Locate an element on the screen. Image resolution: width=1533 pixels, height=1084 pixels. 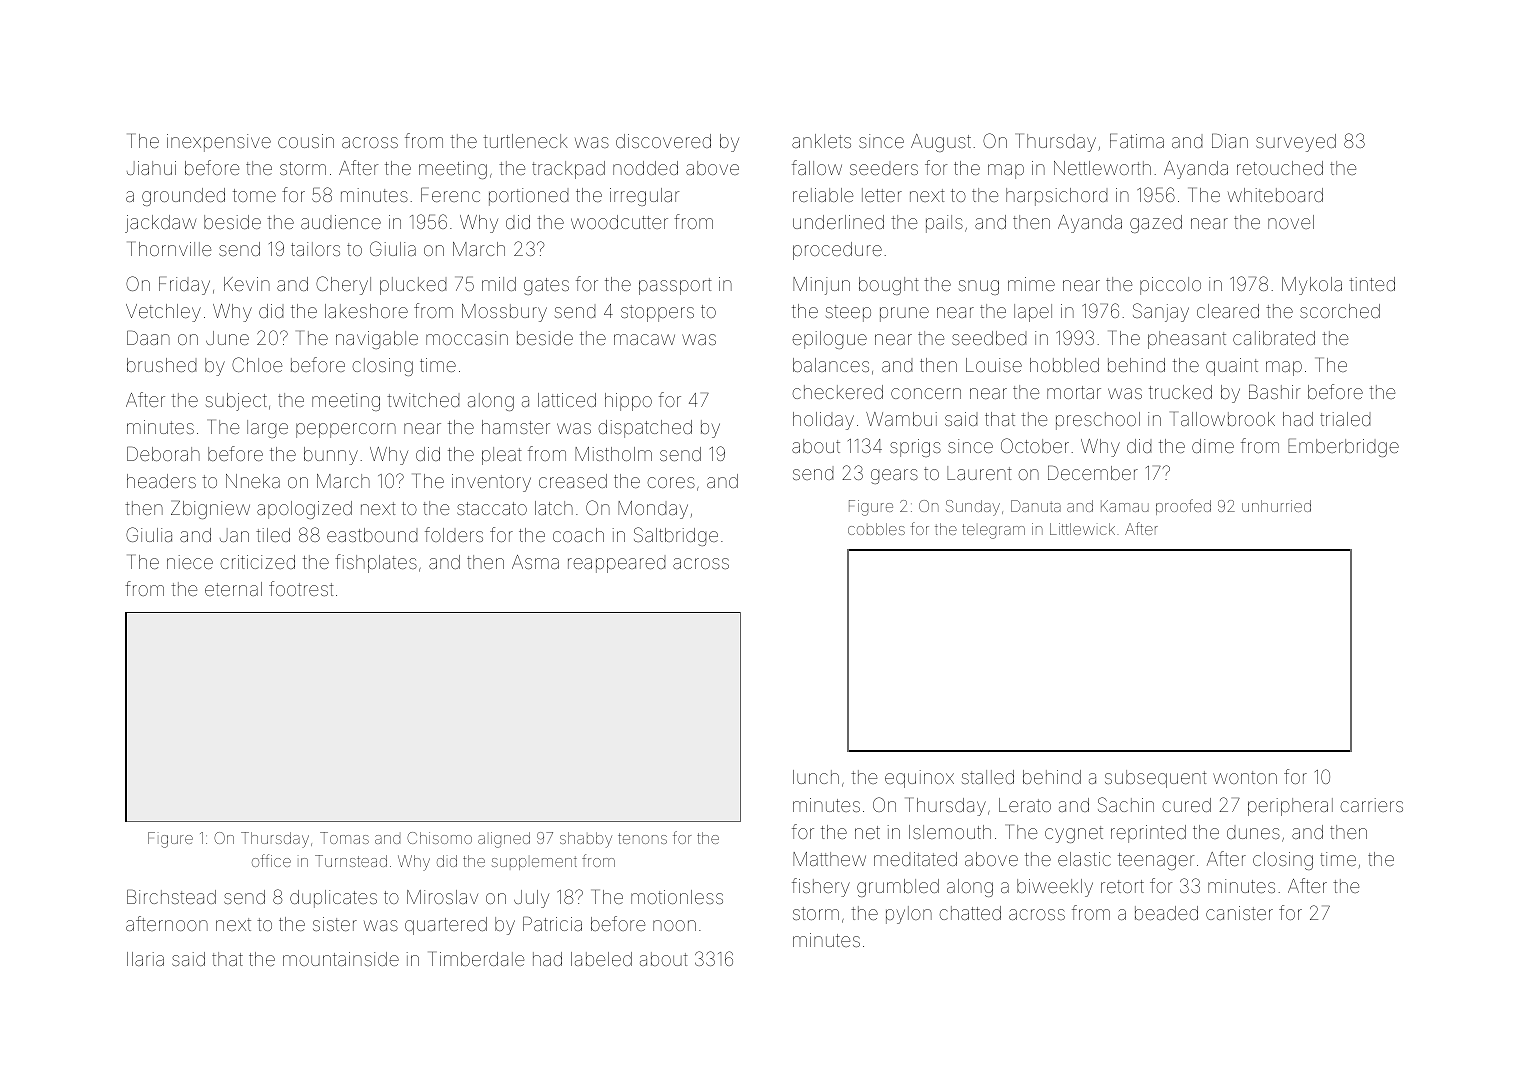
carriers is located at coordinates (1371, 805).
